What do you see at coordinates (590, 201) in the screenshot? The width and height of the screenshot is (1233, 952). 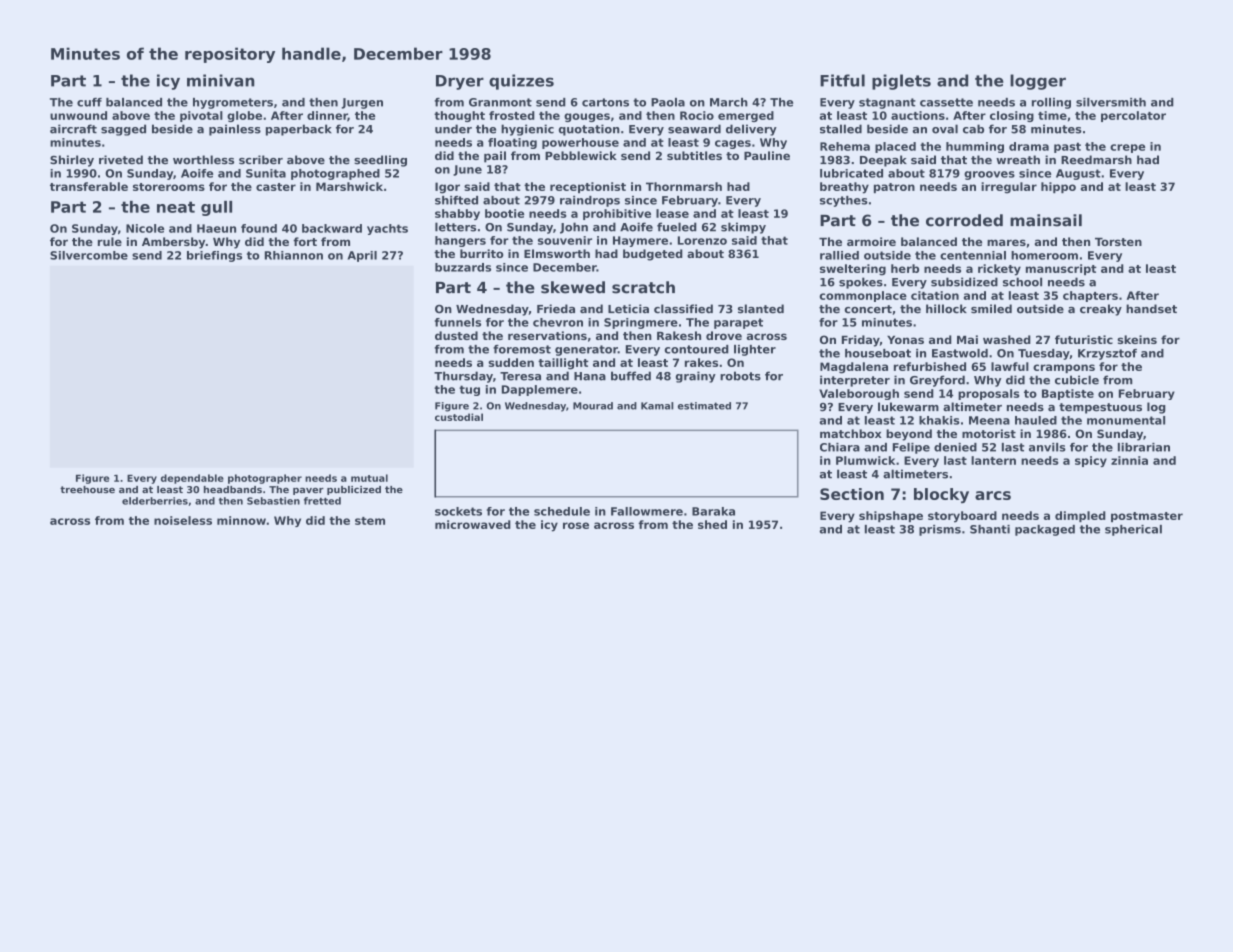 I see `raindrops` at bounding box center [590, 201].
